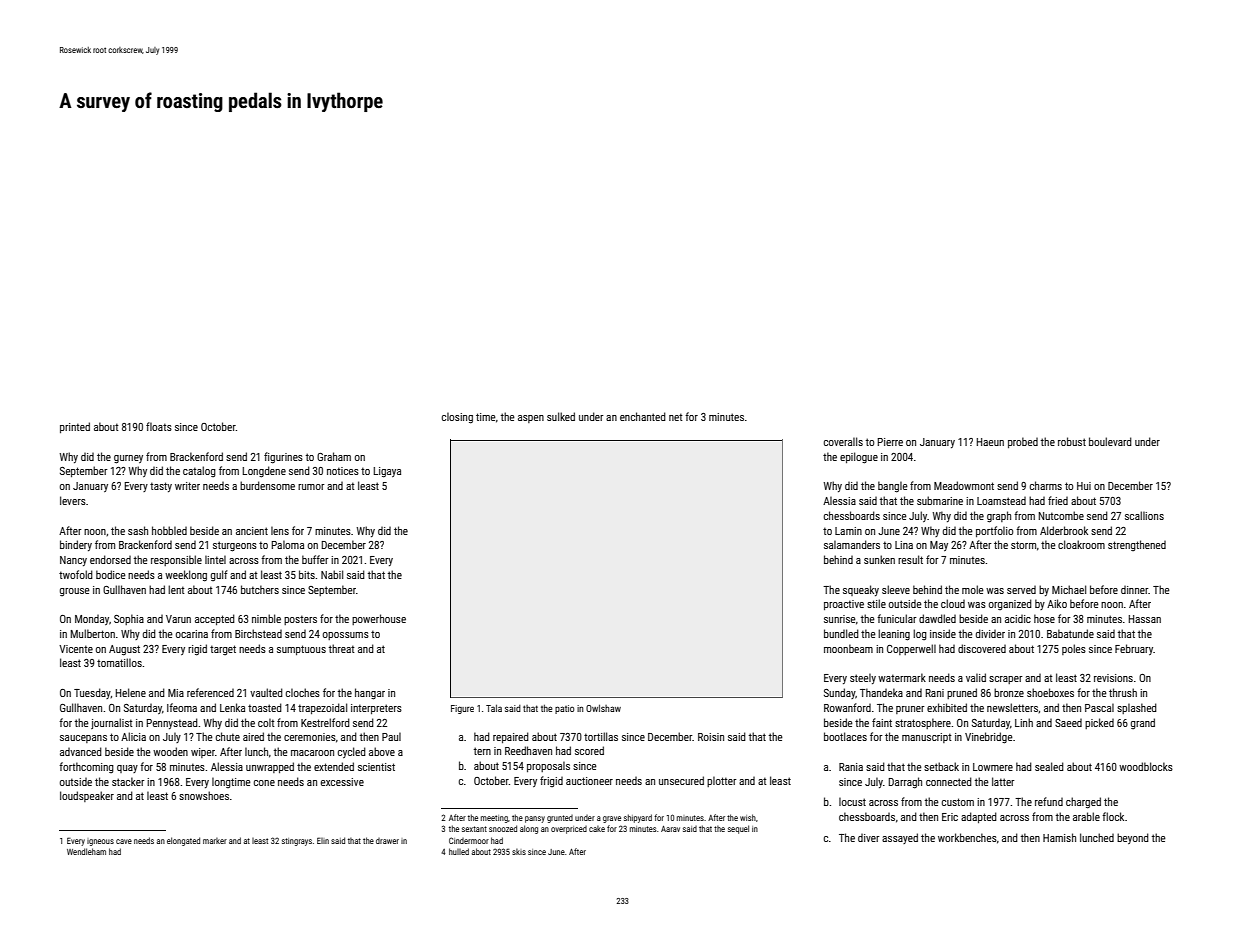 The width and height of the page is (1233, 952). What do you see at coordinates (215, 559) in the page?
I see `lintel` at bounding box center [215, 559].
